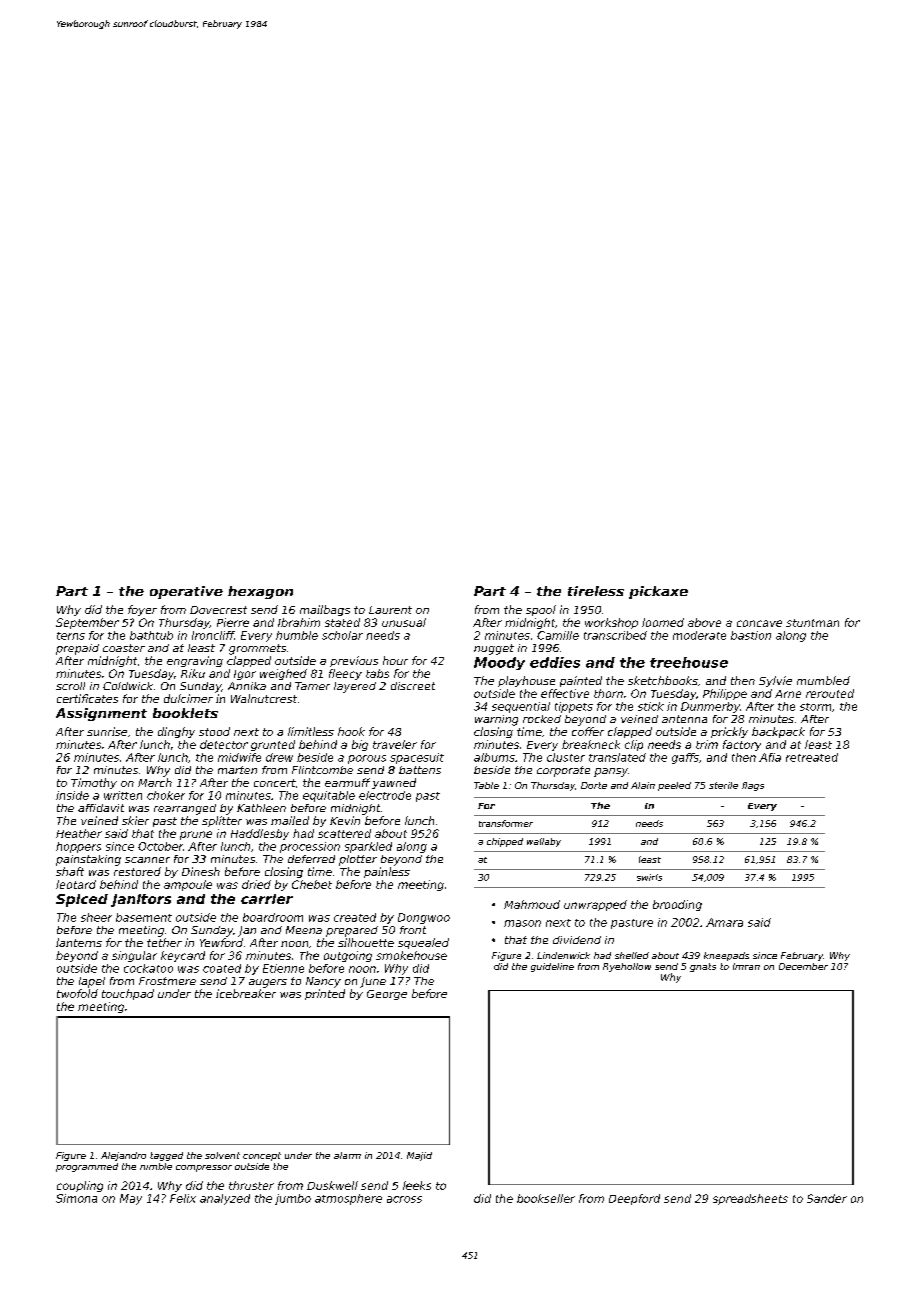 Image resolution: width=924 pixels, height=1308 pixels. I want to click on Amara, so click(724, 922).
